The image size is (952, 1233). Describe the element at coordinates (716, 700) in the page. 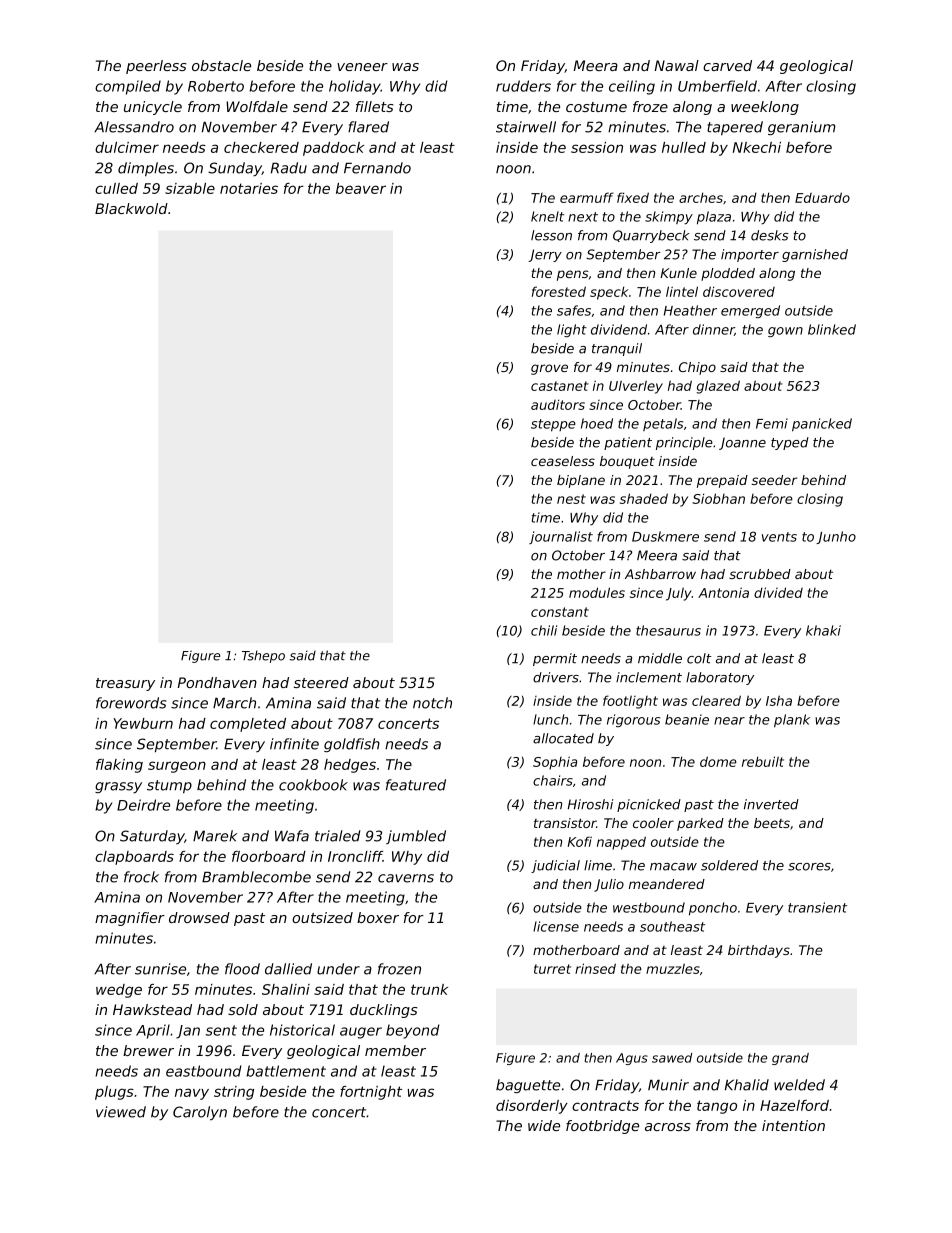

I see `cleared` at that location.
